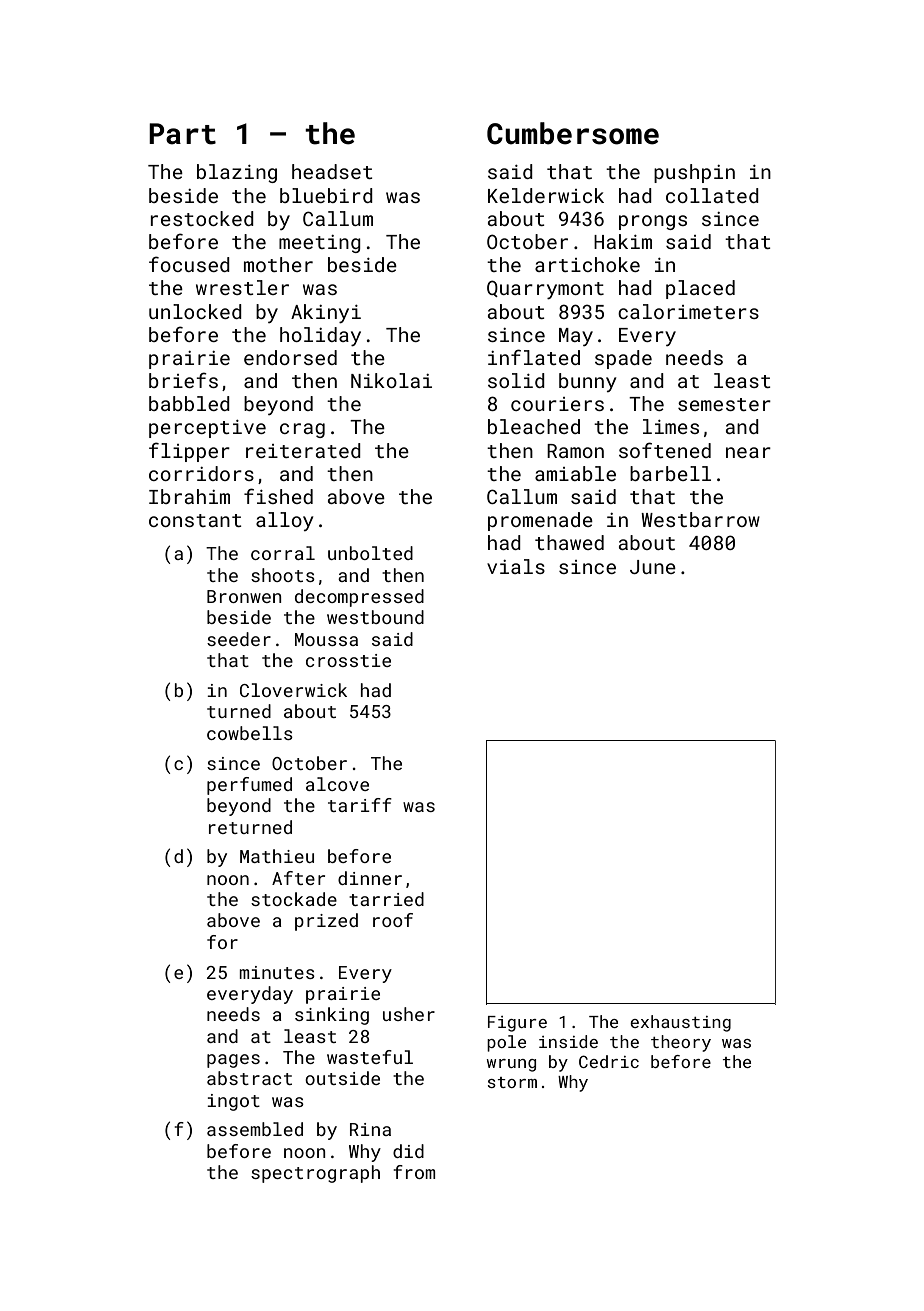 This screenshot has height=1311, width=924. I want to click on June, so click(653, 567).
